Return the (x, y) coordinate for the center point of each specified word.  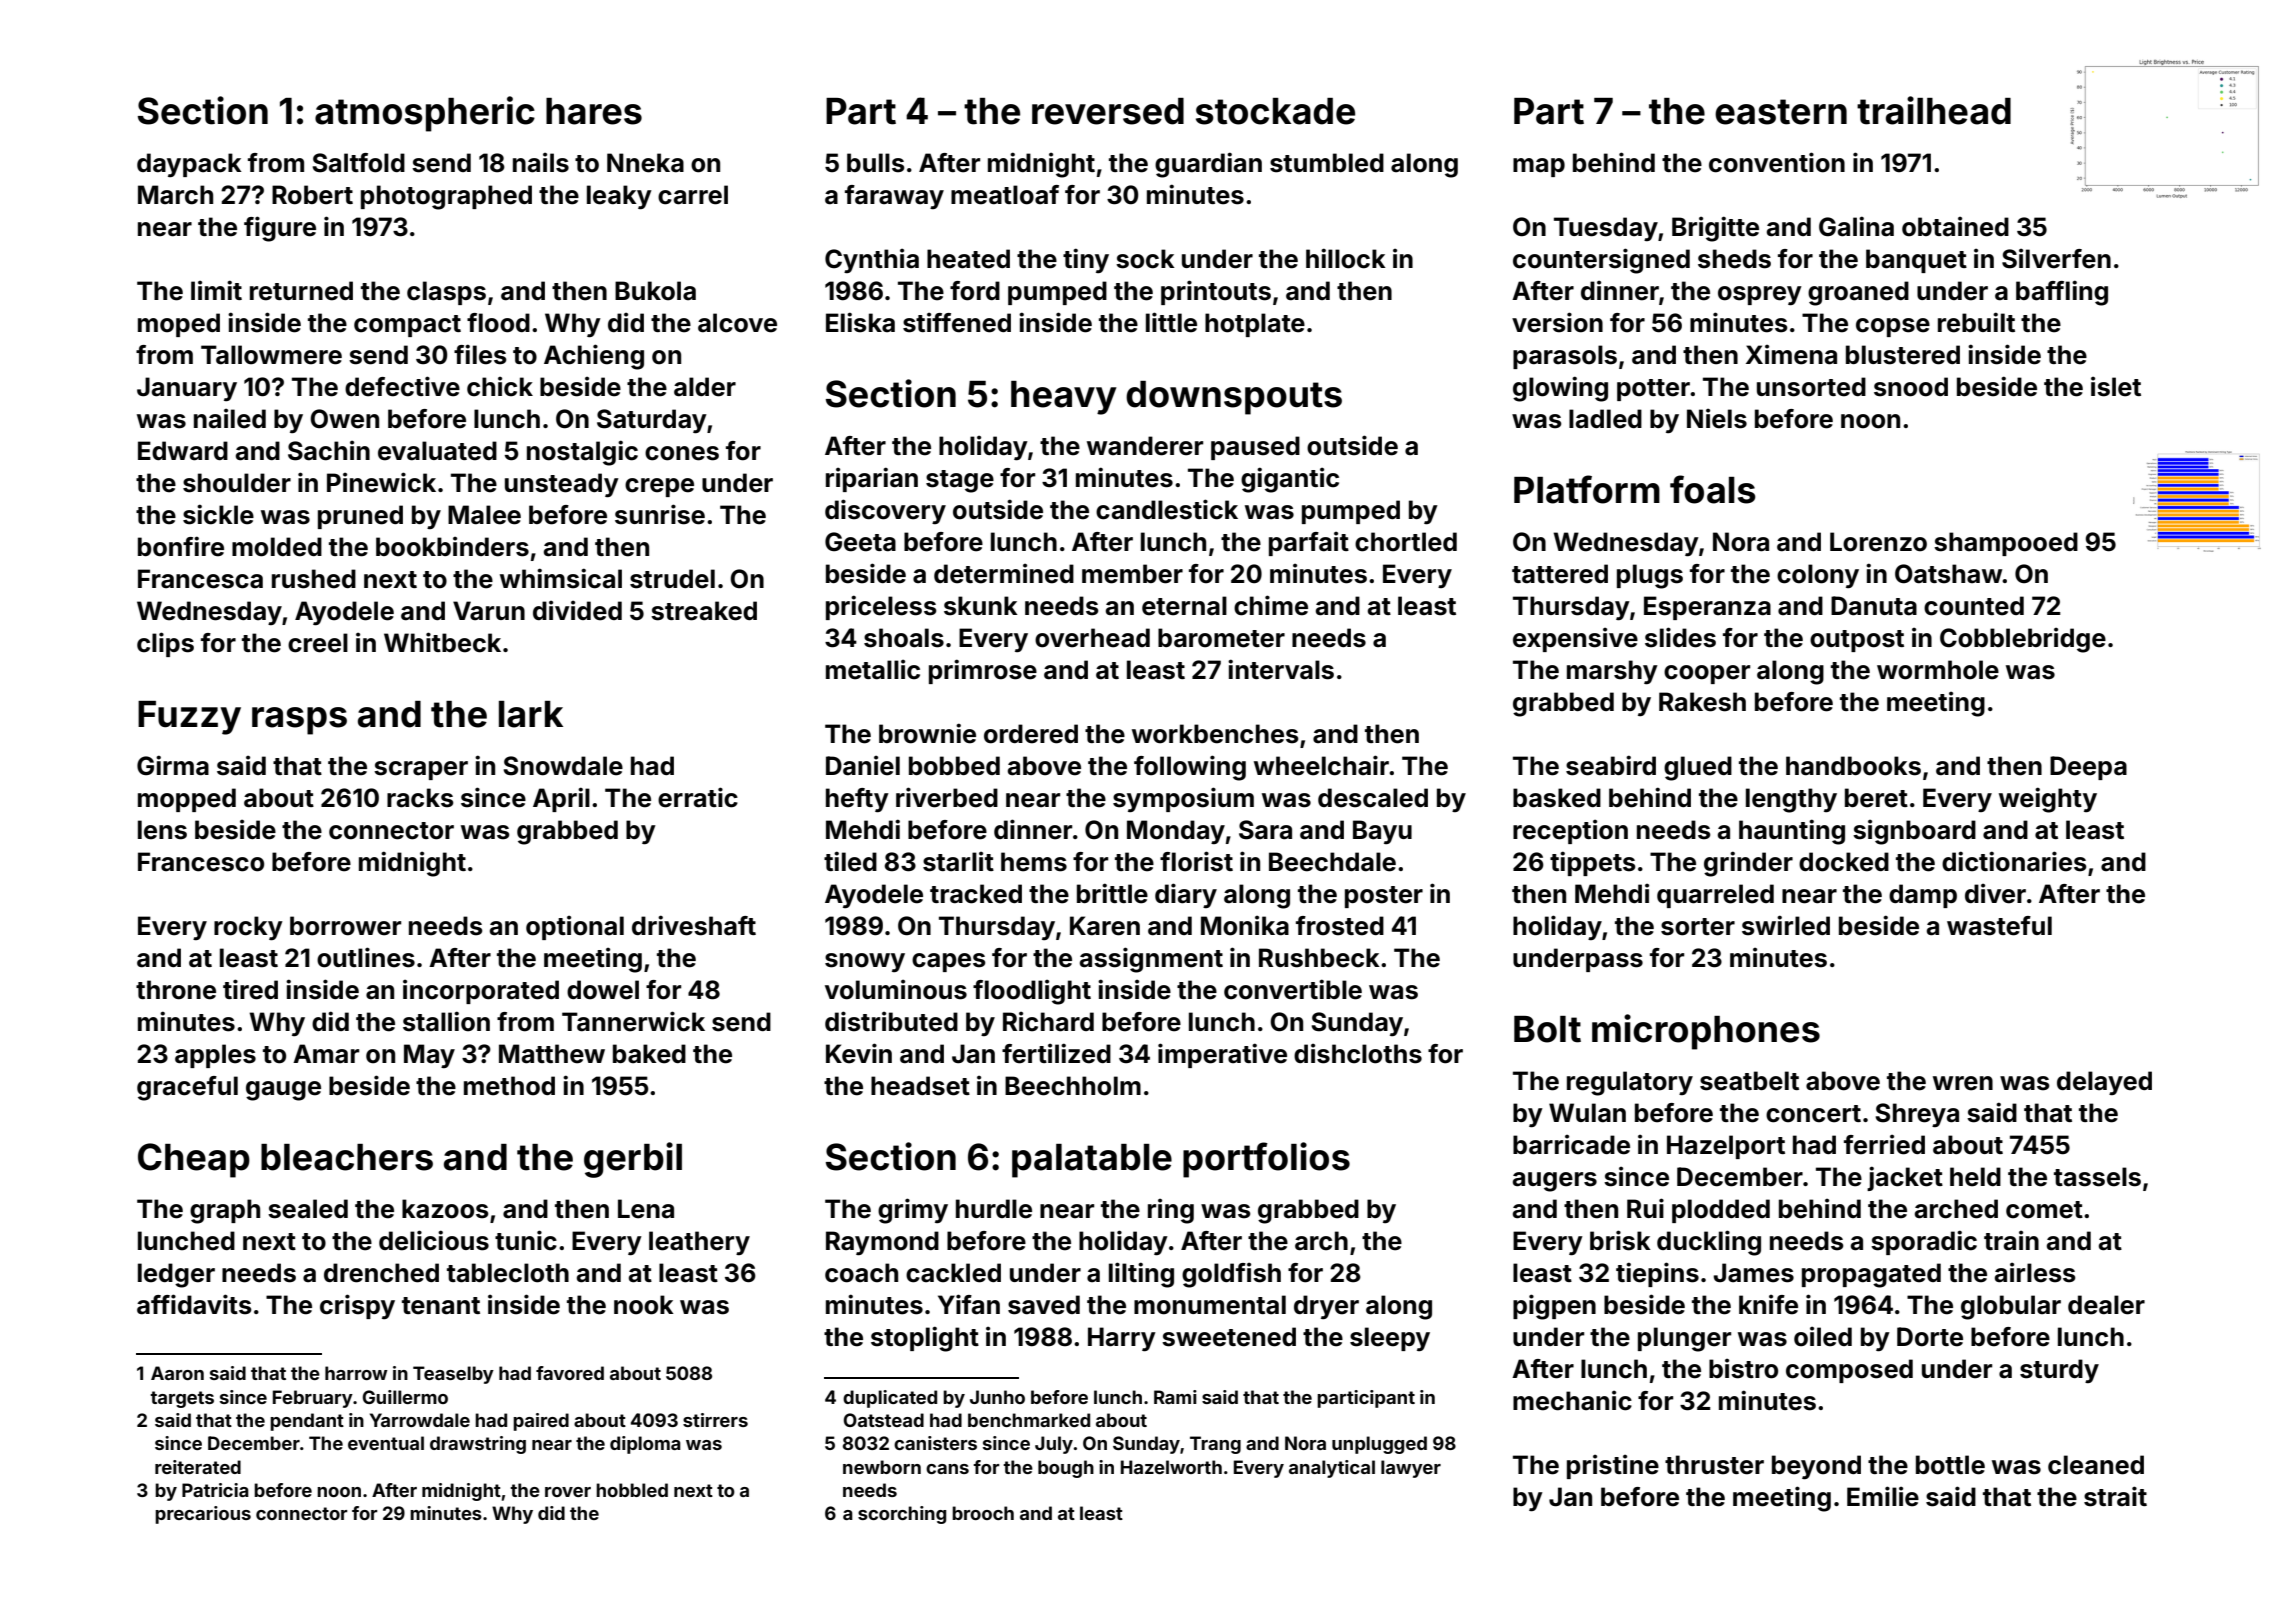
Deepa (2088, 768)
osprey (1760, 296)
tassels (2097, 1177)
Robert (312, 195)
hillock (1346, 258)
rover (568, 1492)
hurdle (994, 1209)
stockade (1275, 111)
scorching (902, 1515)
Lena (646, 1209)
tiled (850, 861)
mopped (187, 800)
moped (179, 325)
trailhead (1934, 110)
